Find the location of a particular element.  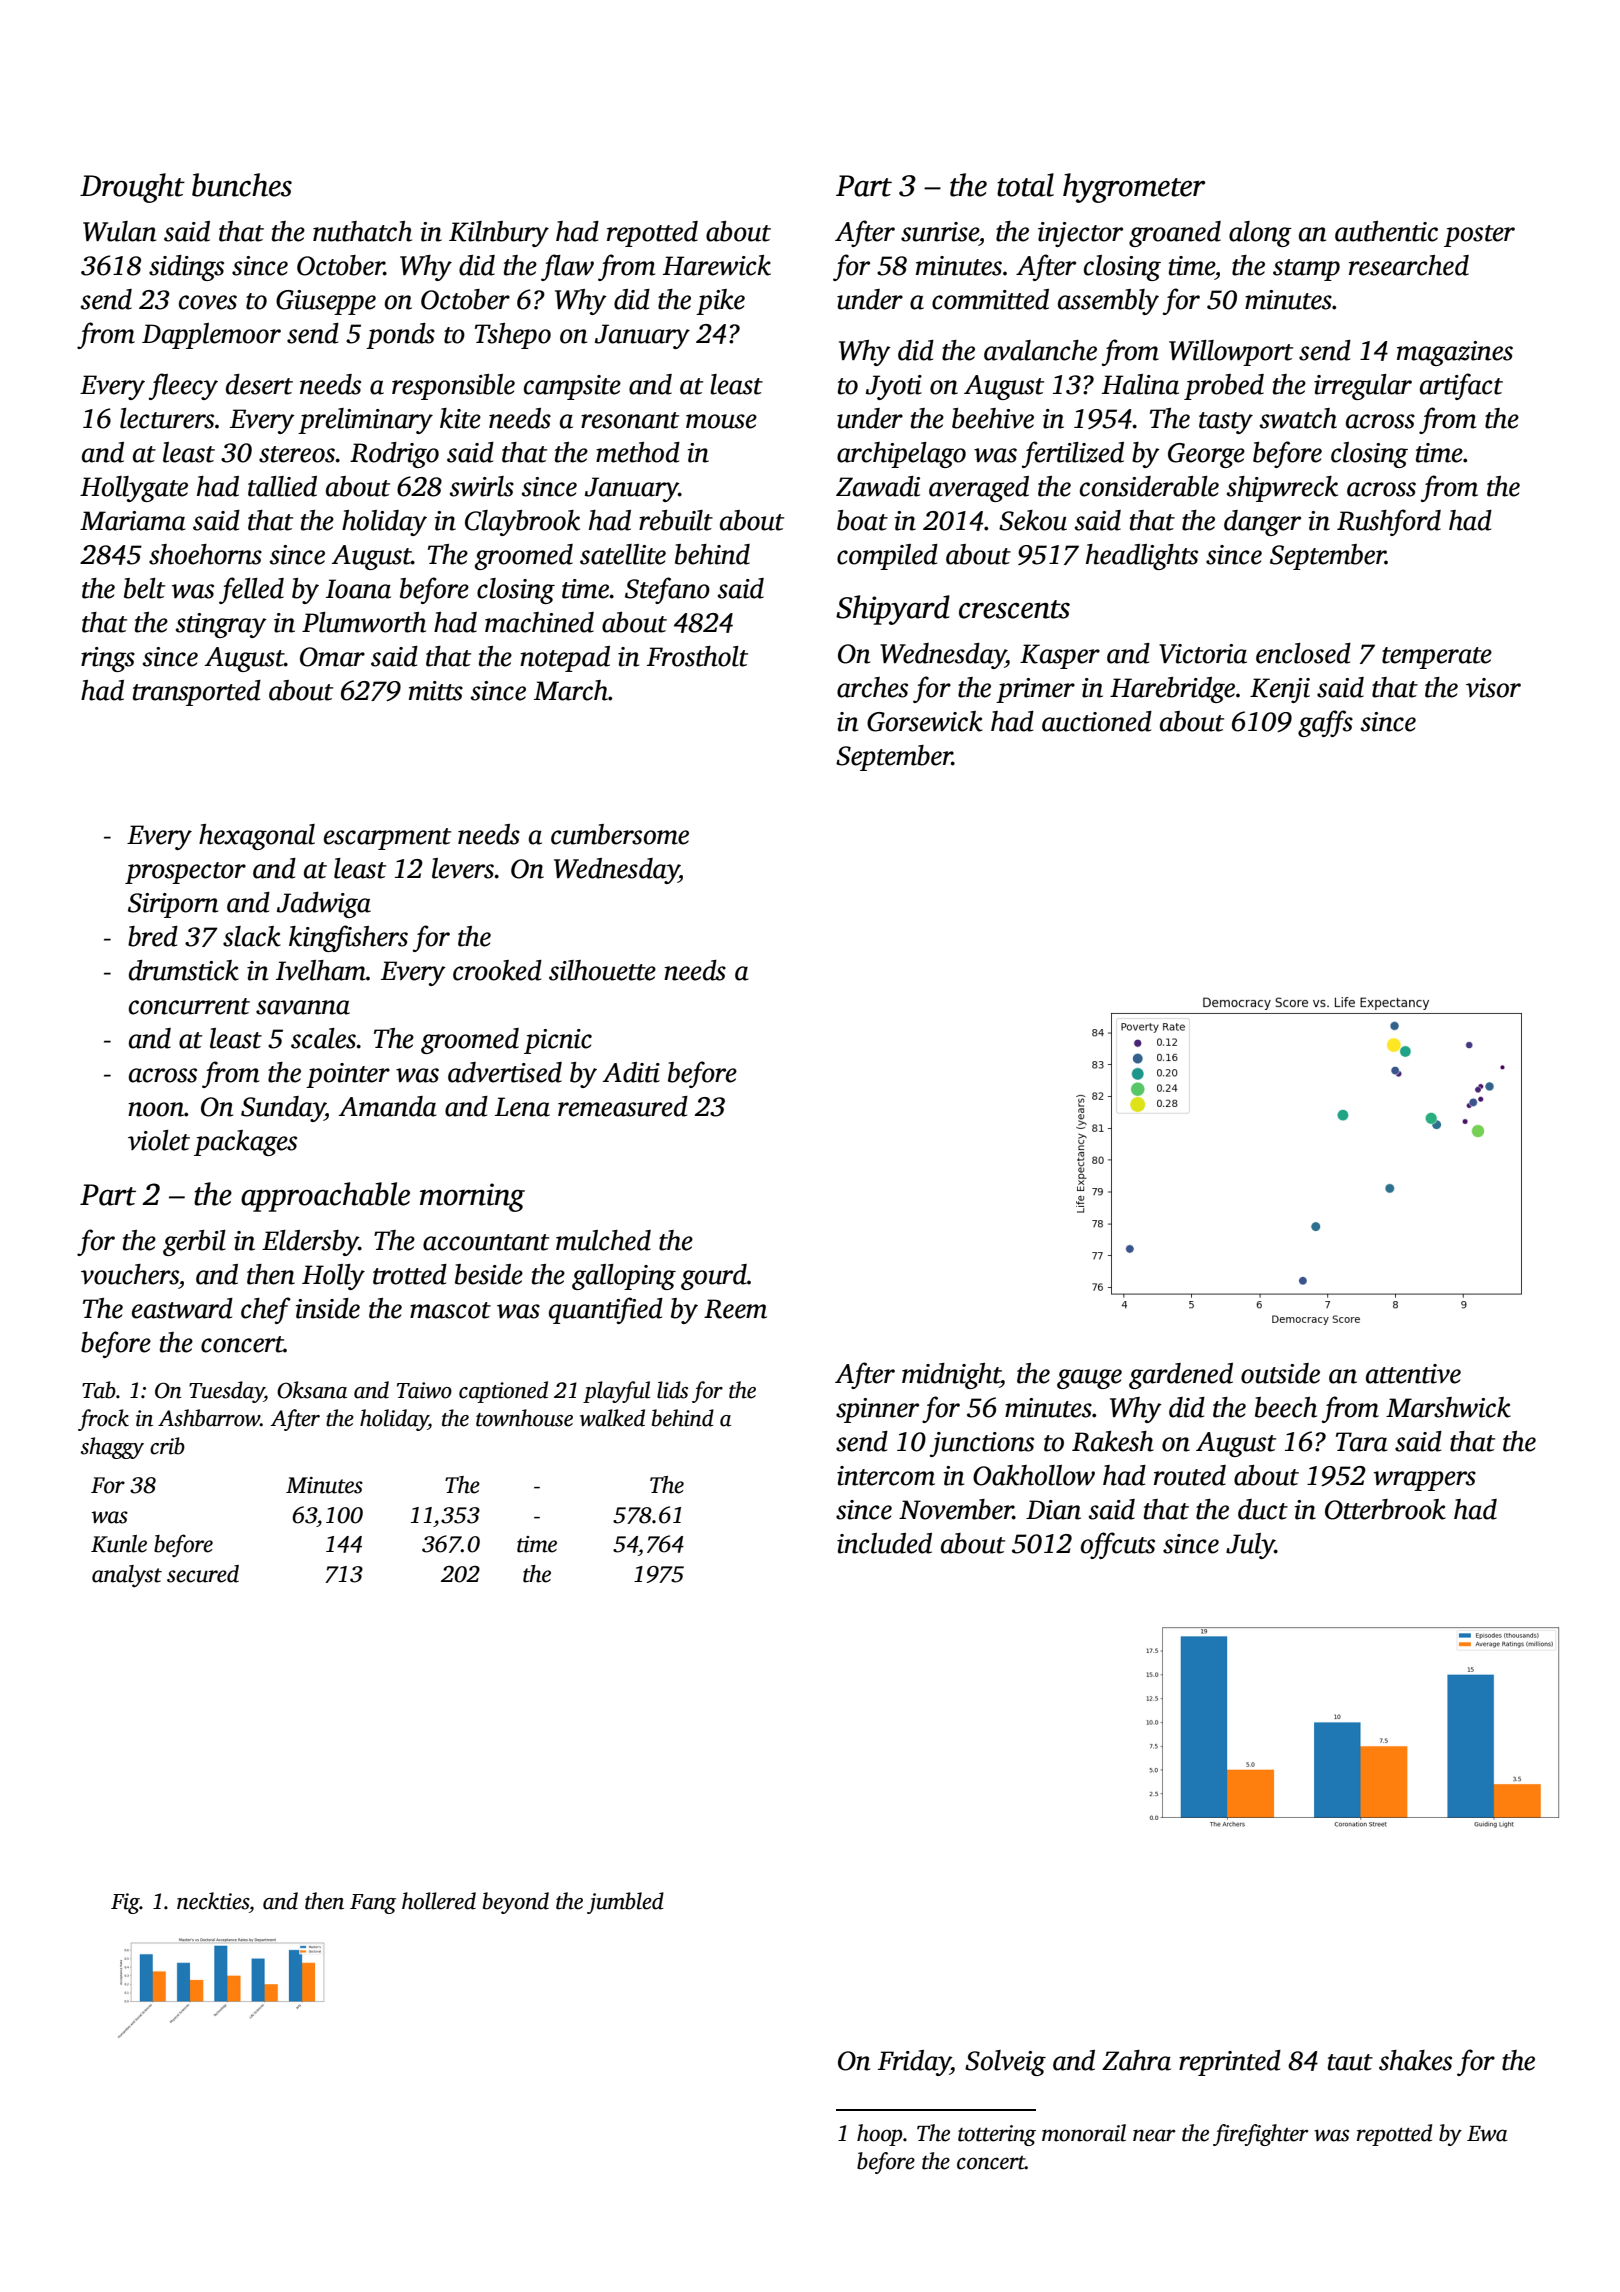

approachable is located at coordinates (325, 1197).
